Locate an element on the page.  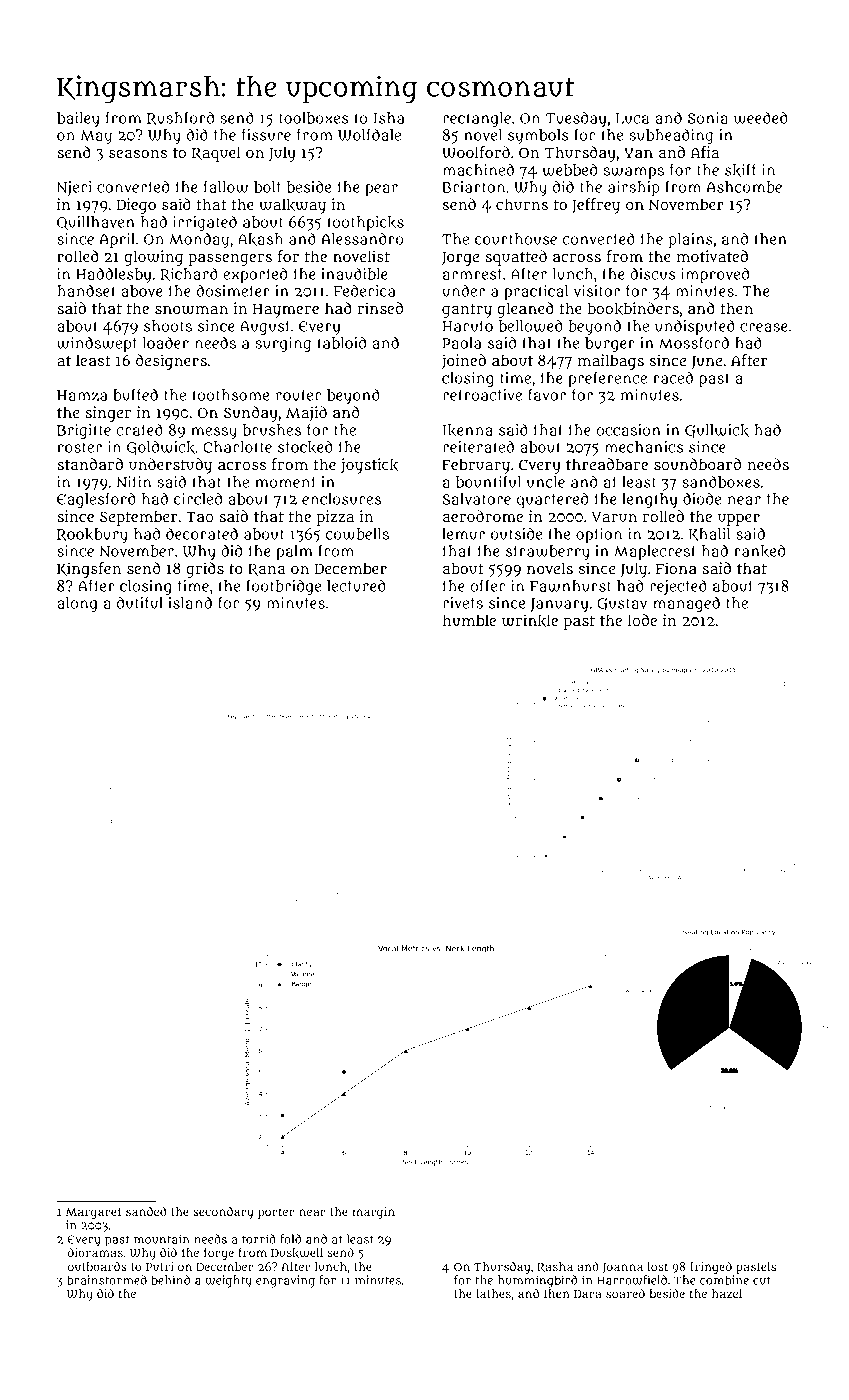
along is located at coordinates (77, 605).
